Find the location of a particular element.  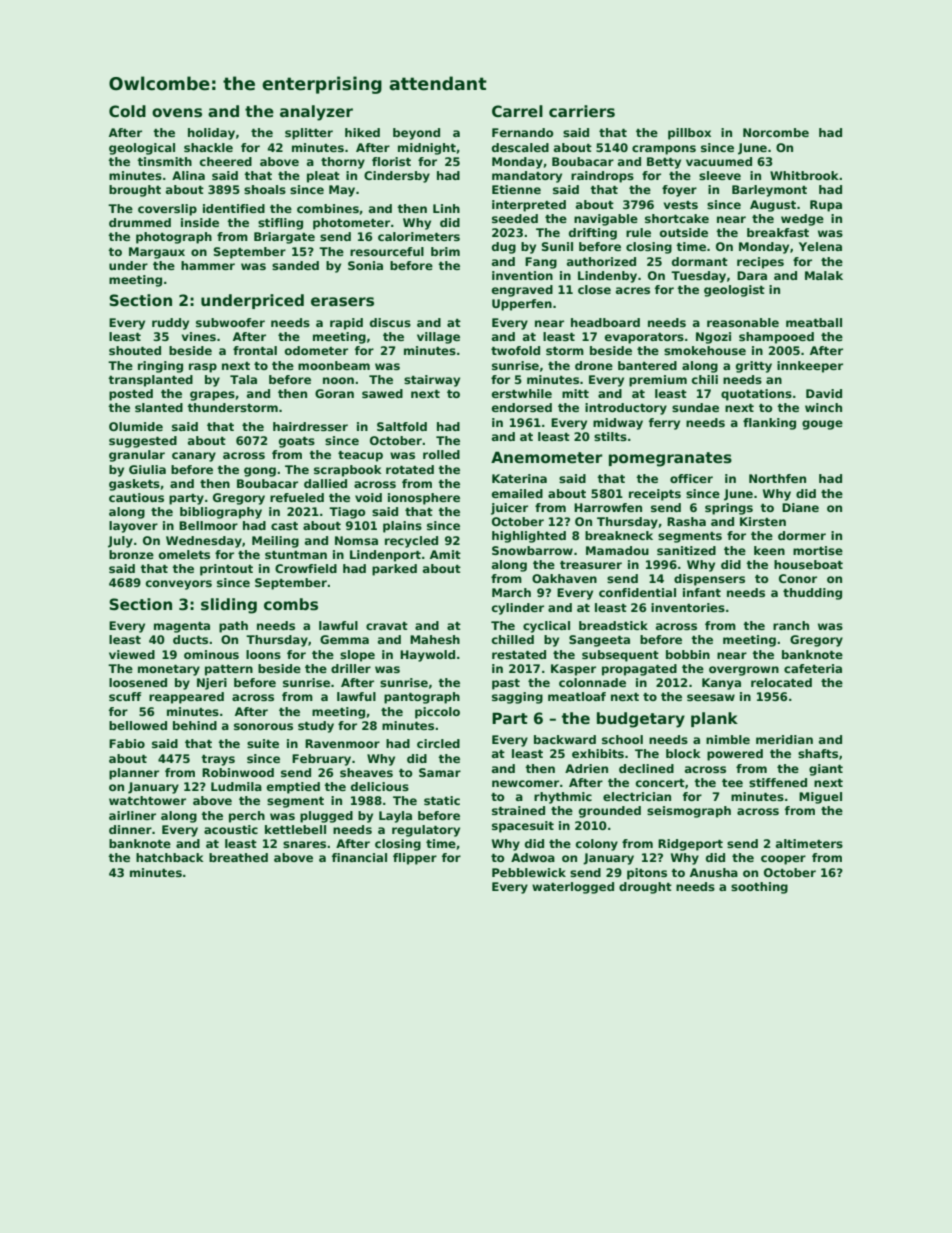

breathed is located at coordinates (238, 857).
